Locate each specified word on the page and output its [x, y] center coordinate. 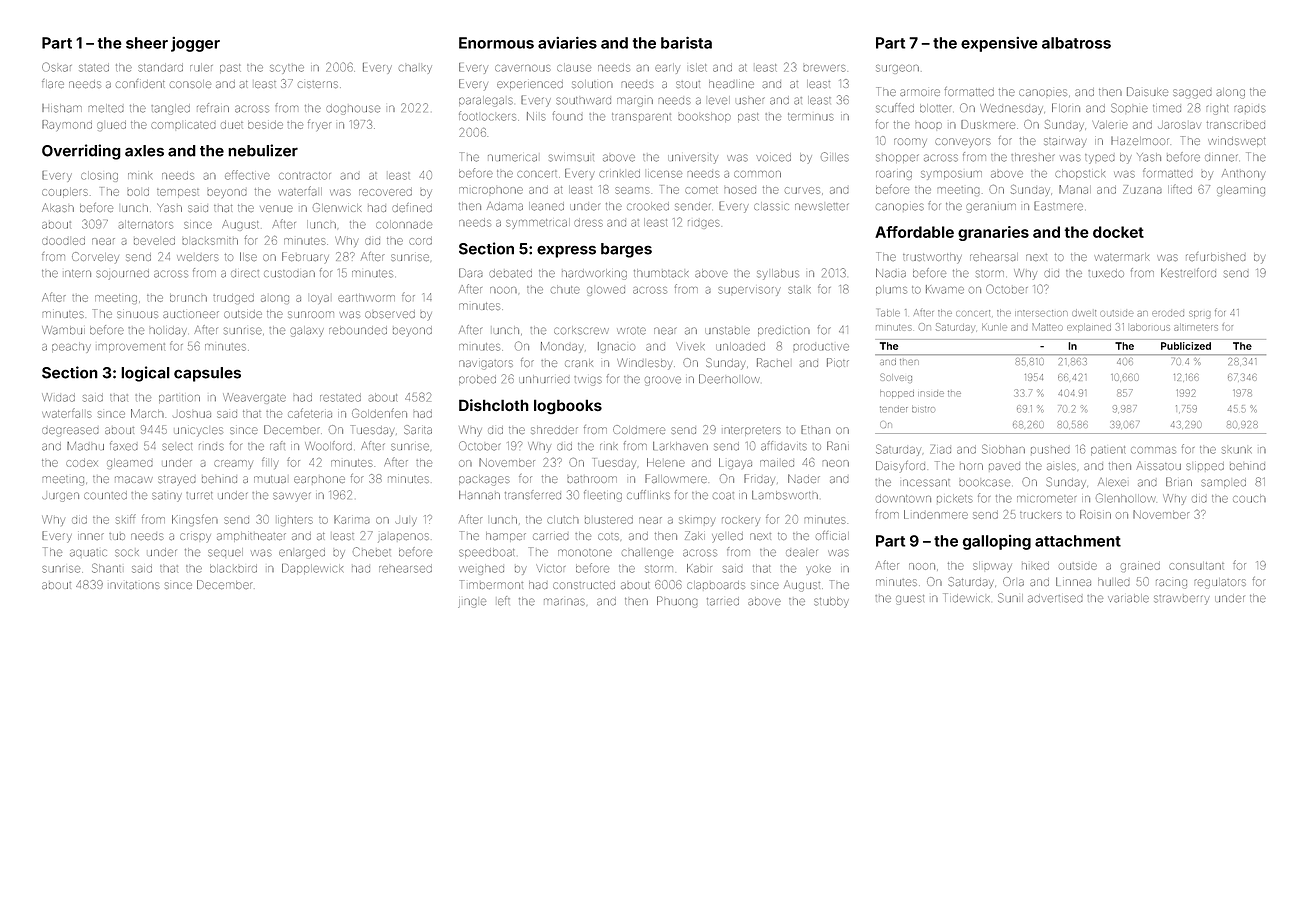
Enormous [496, 43]
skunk [1237, 450]
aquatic [88, 553]
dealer [801, 553]
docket [1118, 232]
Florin [1066, 108]
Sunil [1010, 598]
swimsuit [571, 158]
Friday [759, 480]
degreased [70, 432]
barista [686, 43]
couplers [65, 193]
